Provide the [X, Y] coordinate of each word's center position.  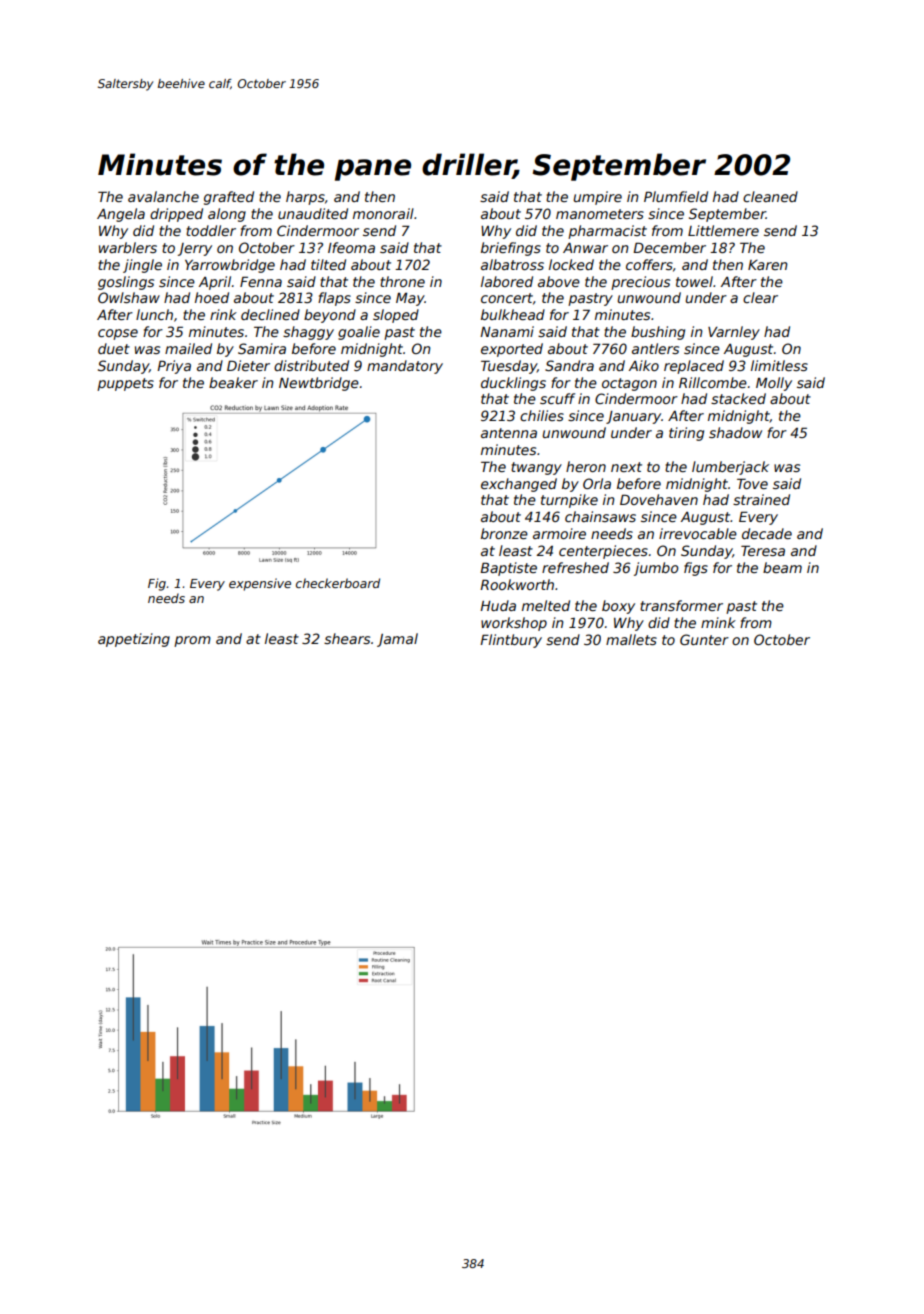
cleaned [770, 196]
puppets [125, 384]
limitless [779, 365]
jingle [142, 266]
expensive [260, 584]
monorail [383, 213]
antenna [509, 433]
